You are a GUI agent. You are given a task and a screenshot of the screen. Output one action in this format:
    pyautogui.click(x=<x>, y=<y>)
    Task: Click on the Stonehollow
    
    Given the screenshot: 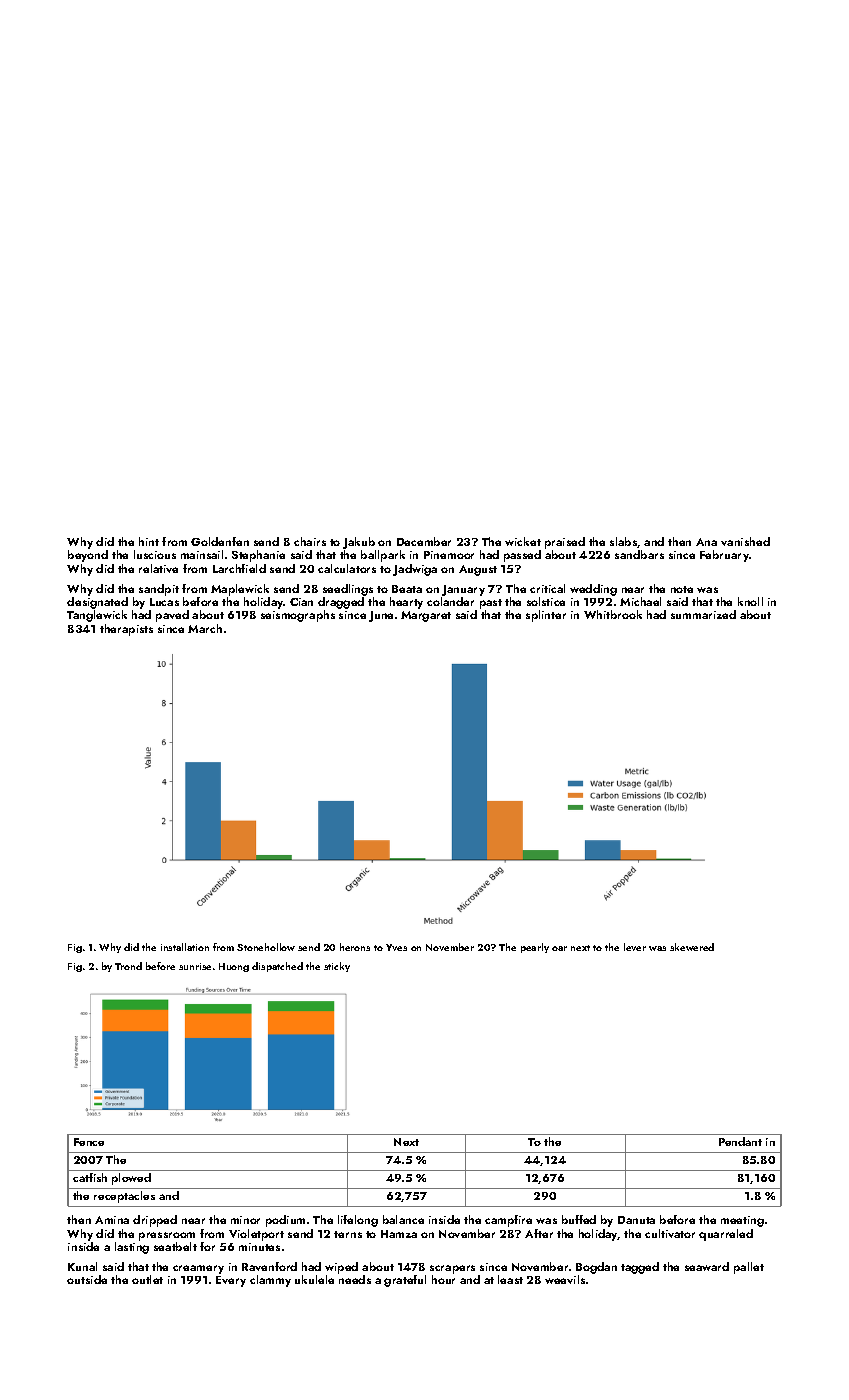 What is the action you would take?
    pyautogui.click(x=266, y=947)
